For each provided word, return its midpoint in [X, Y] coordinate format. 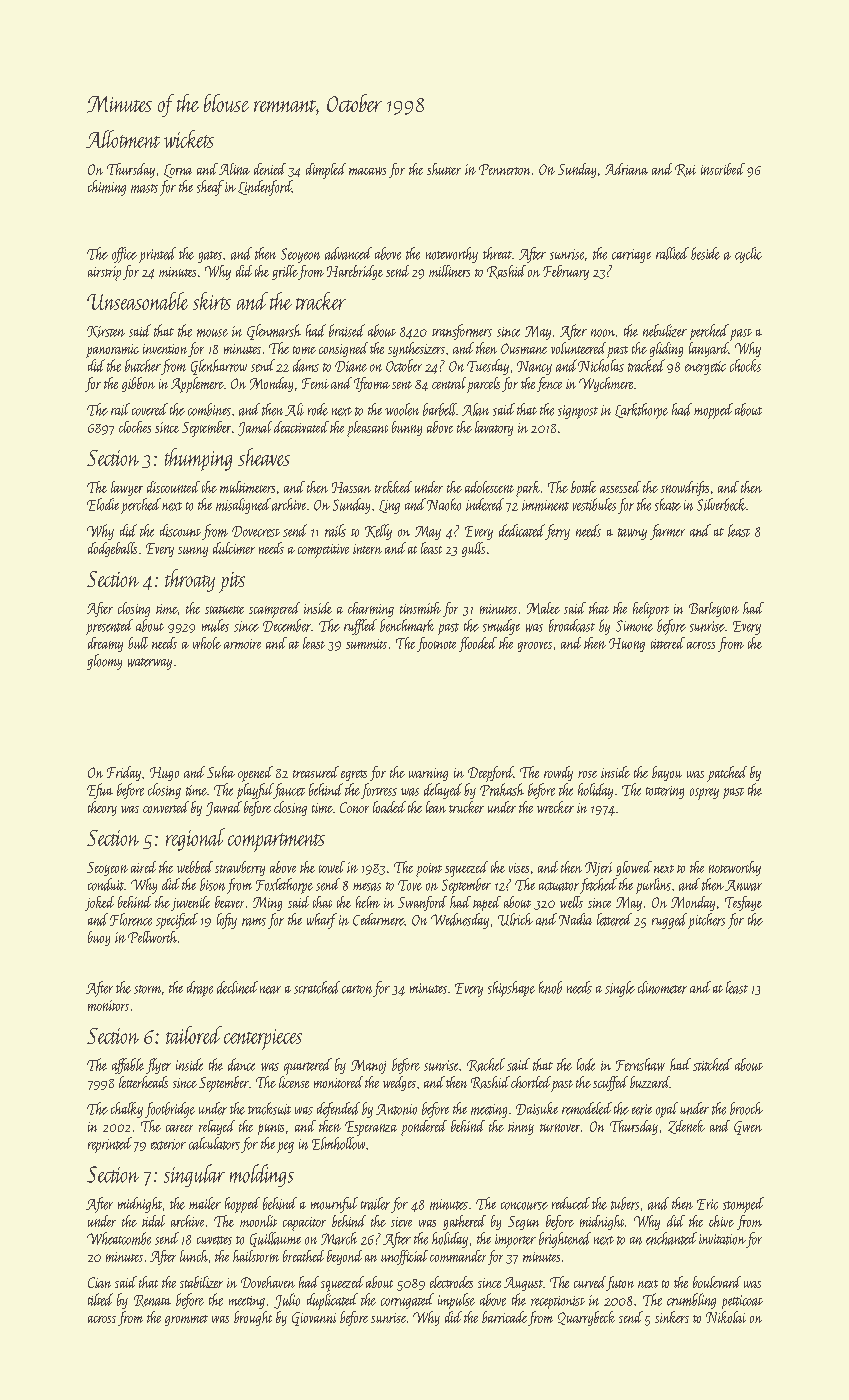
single [620, 989]
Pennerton [504, 169]
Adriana [626, 169]
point [429, 870]
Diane [351, 366]
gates [210, 257]
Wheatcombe [119, 1238]
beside [705, 253]
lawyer [127, 488]
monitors [108, 1005]
